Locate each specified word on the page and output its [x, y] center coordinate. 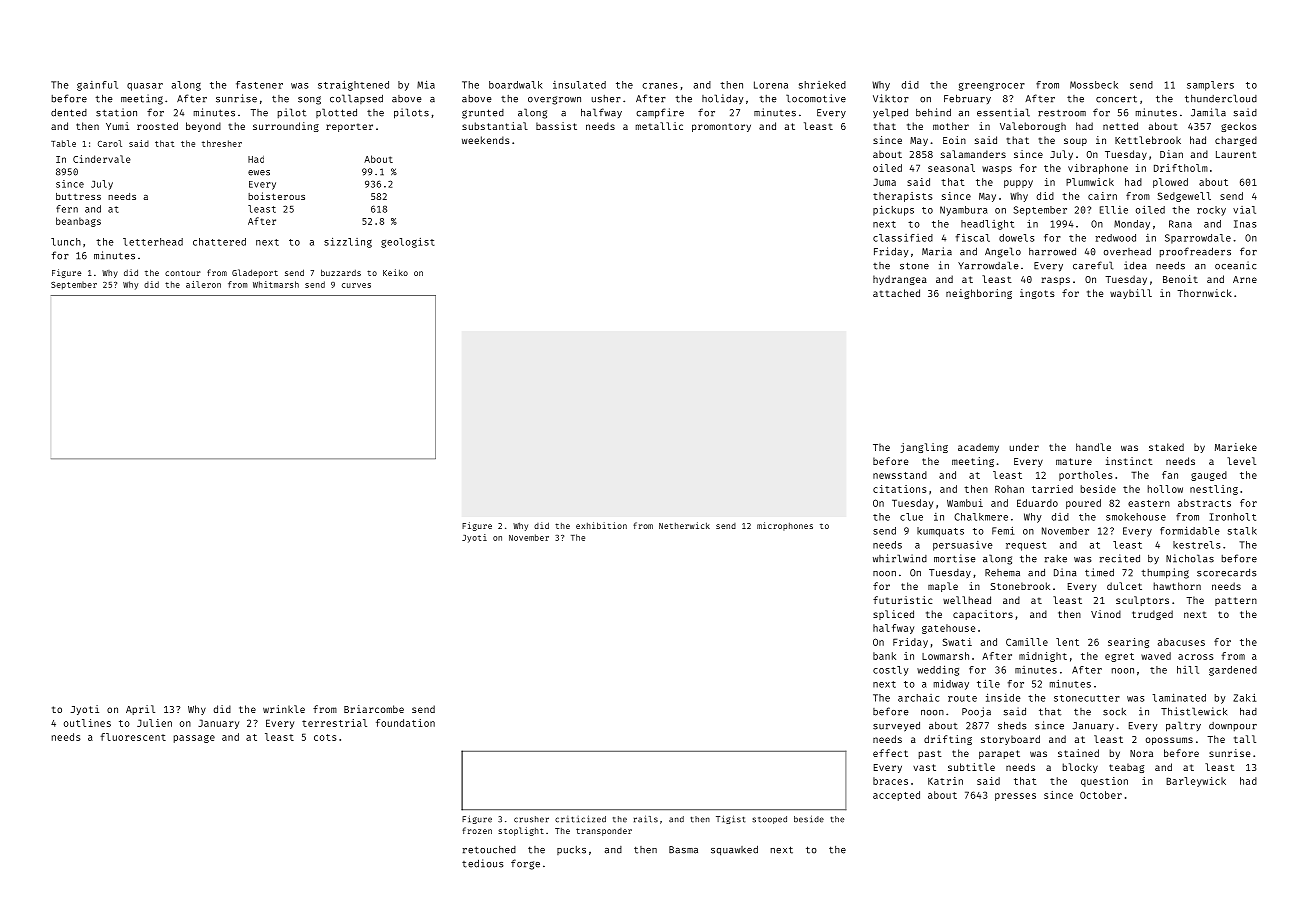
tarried [1052, 489]
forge [525, 864]
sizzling [348, 243]
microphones [785, 526]
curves [356, 285]
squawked [734, 851]
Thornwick [1204, 293]
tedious [483, 863]
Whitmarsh [276, 284]
